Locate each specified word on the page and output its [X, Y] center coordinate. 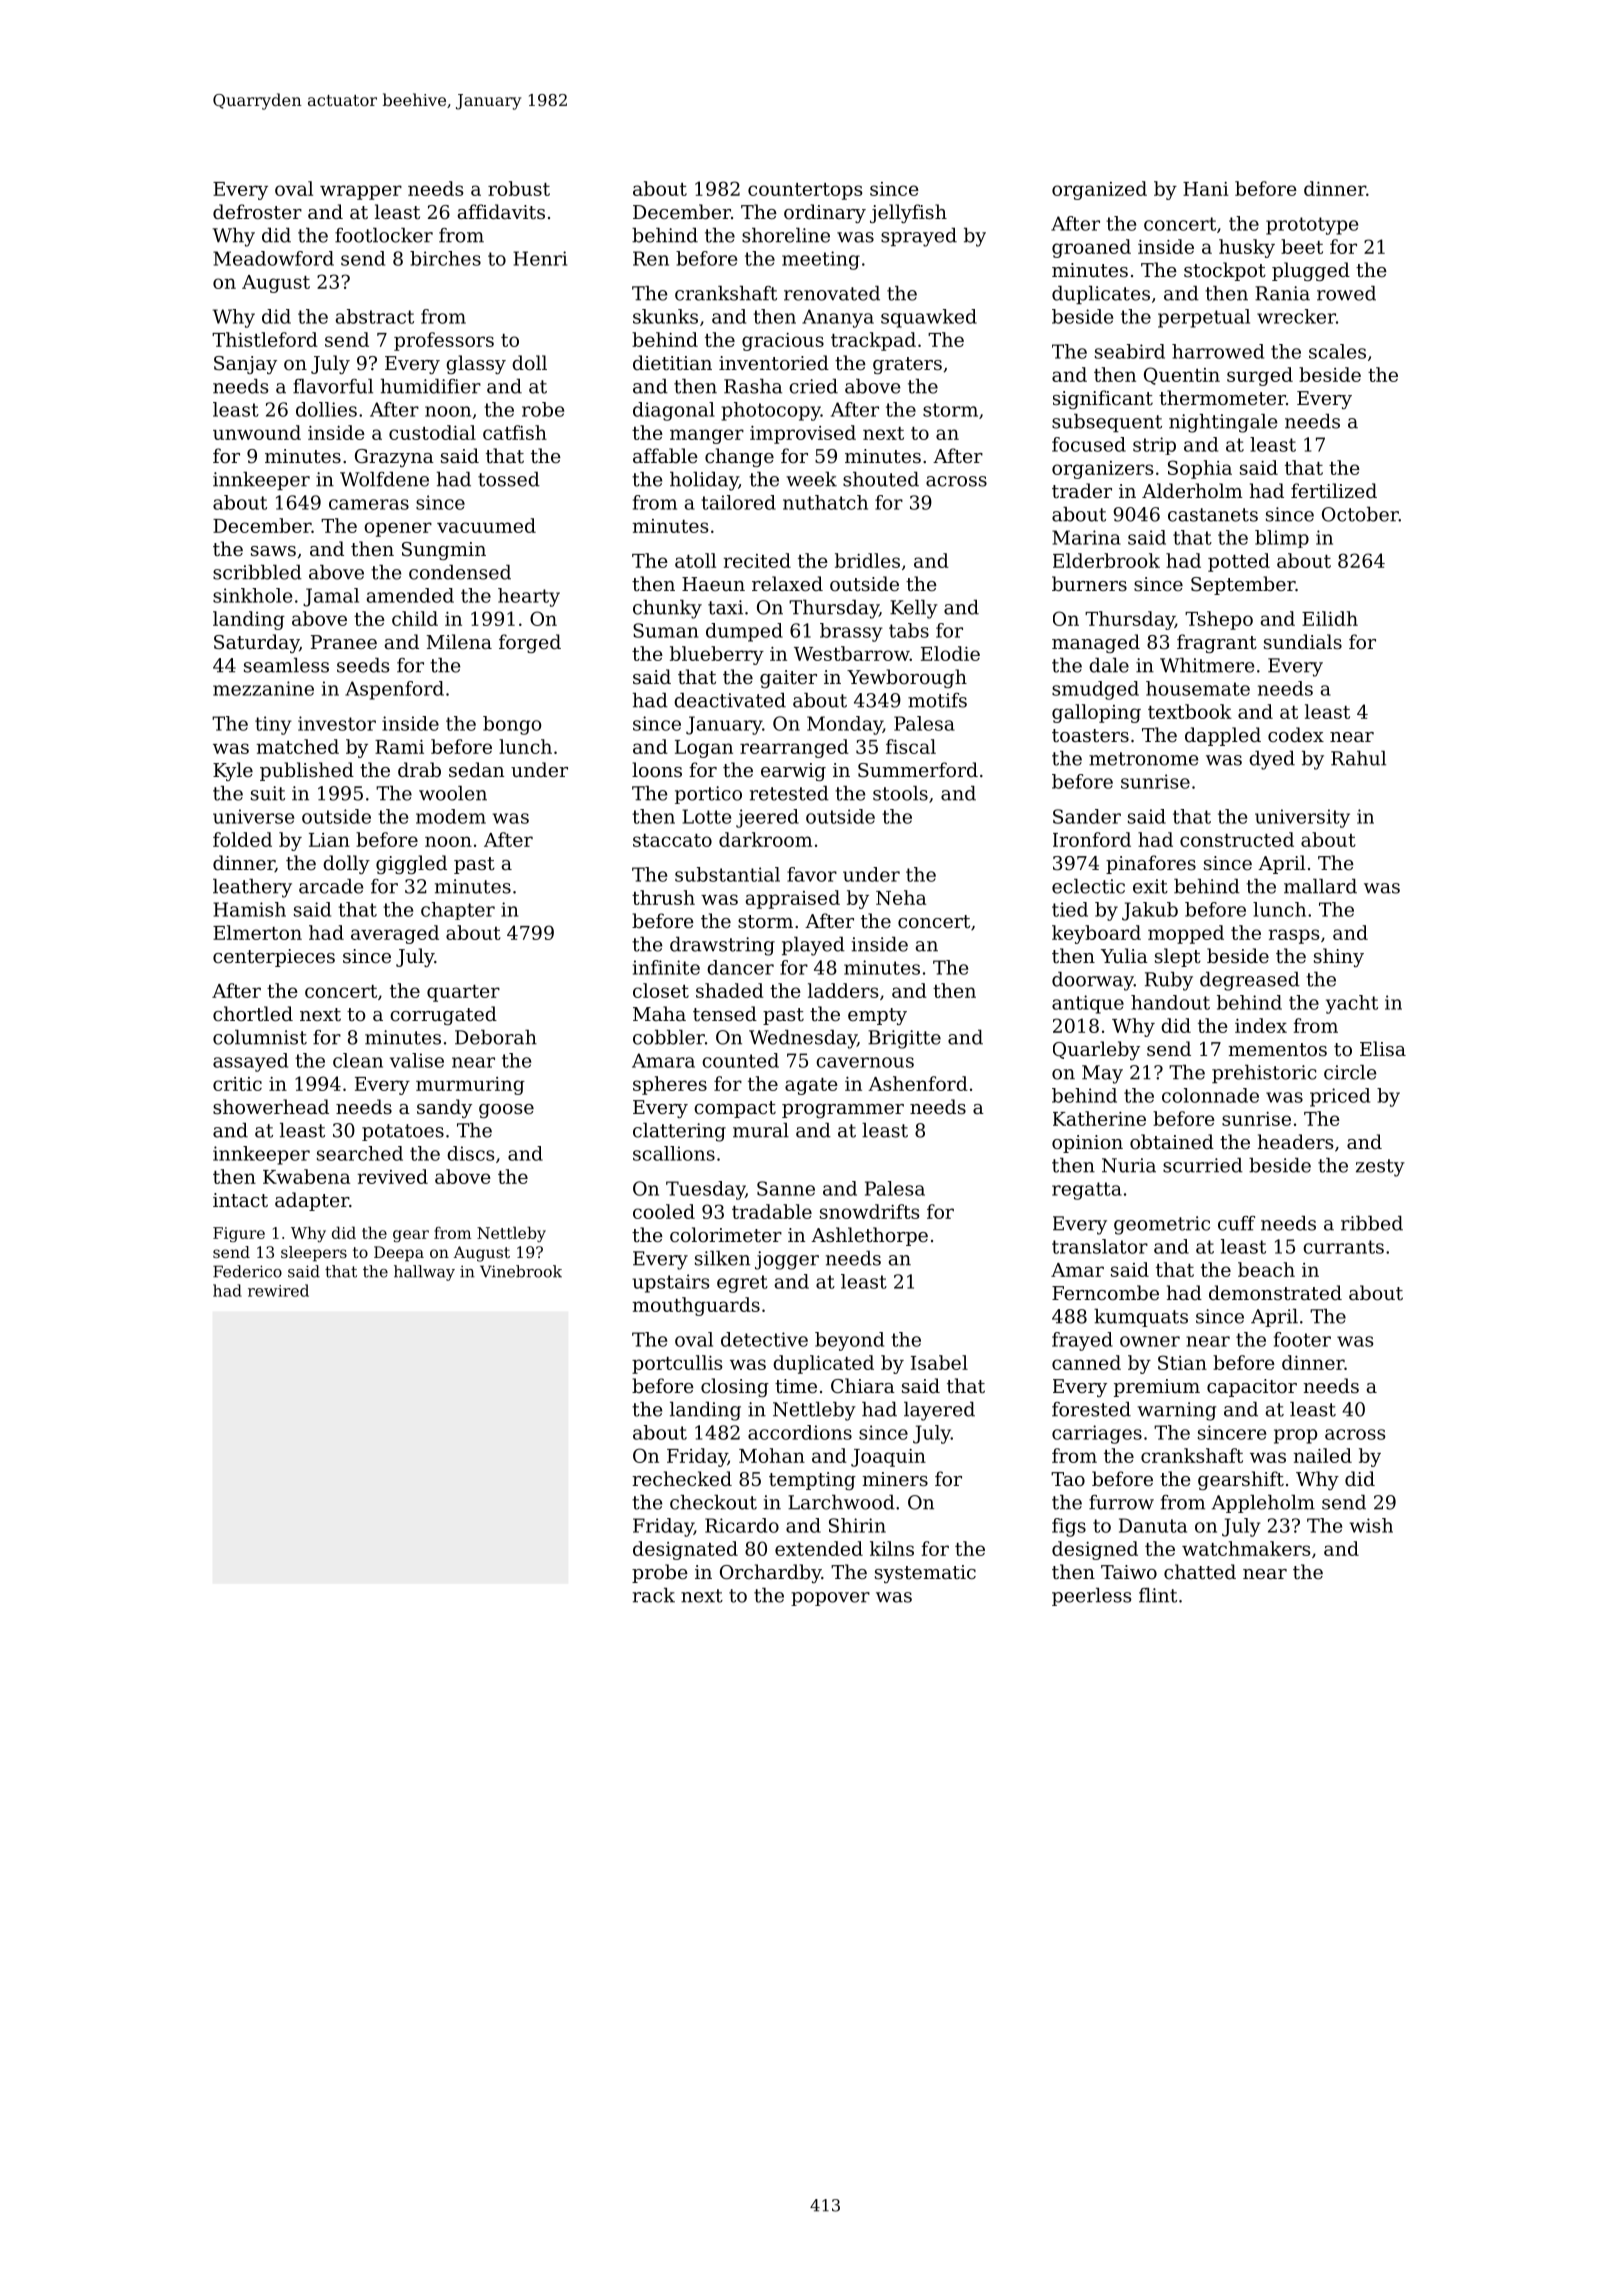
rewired [278, 1290]
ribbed [1372, 1223]
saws [273, 551]
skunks [665, 316]
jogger [787, 1260]
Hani [1206, 189]
